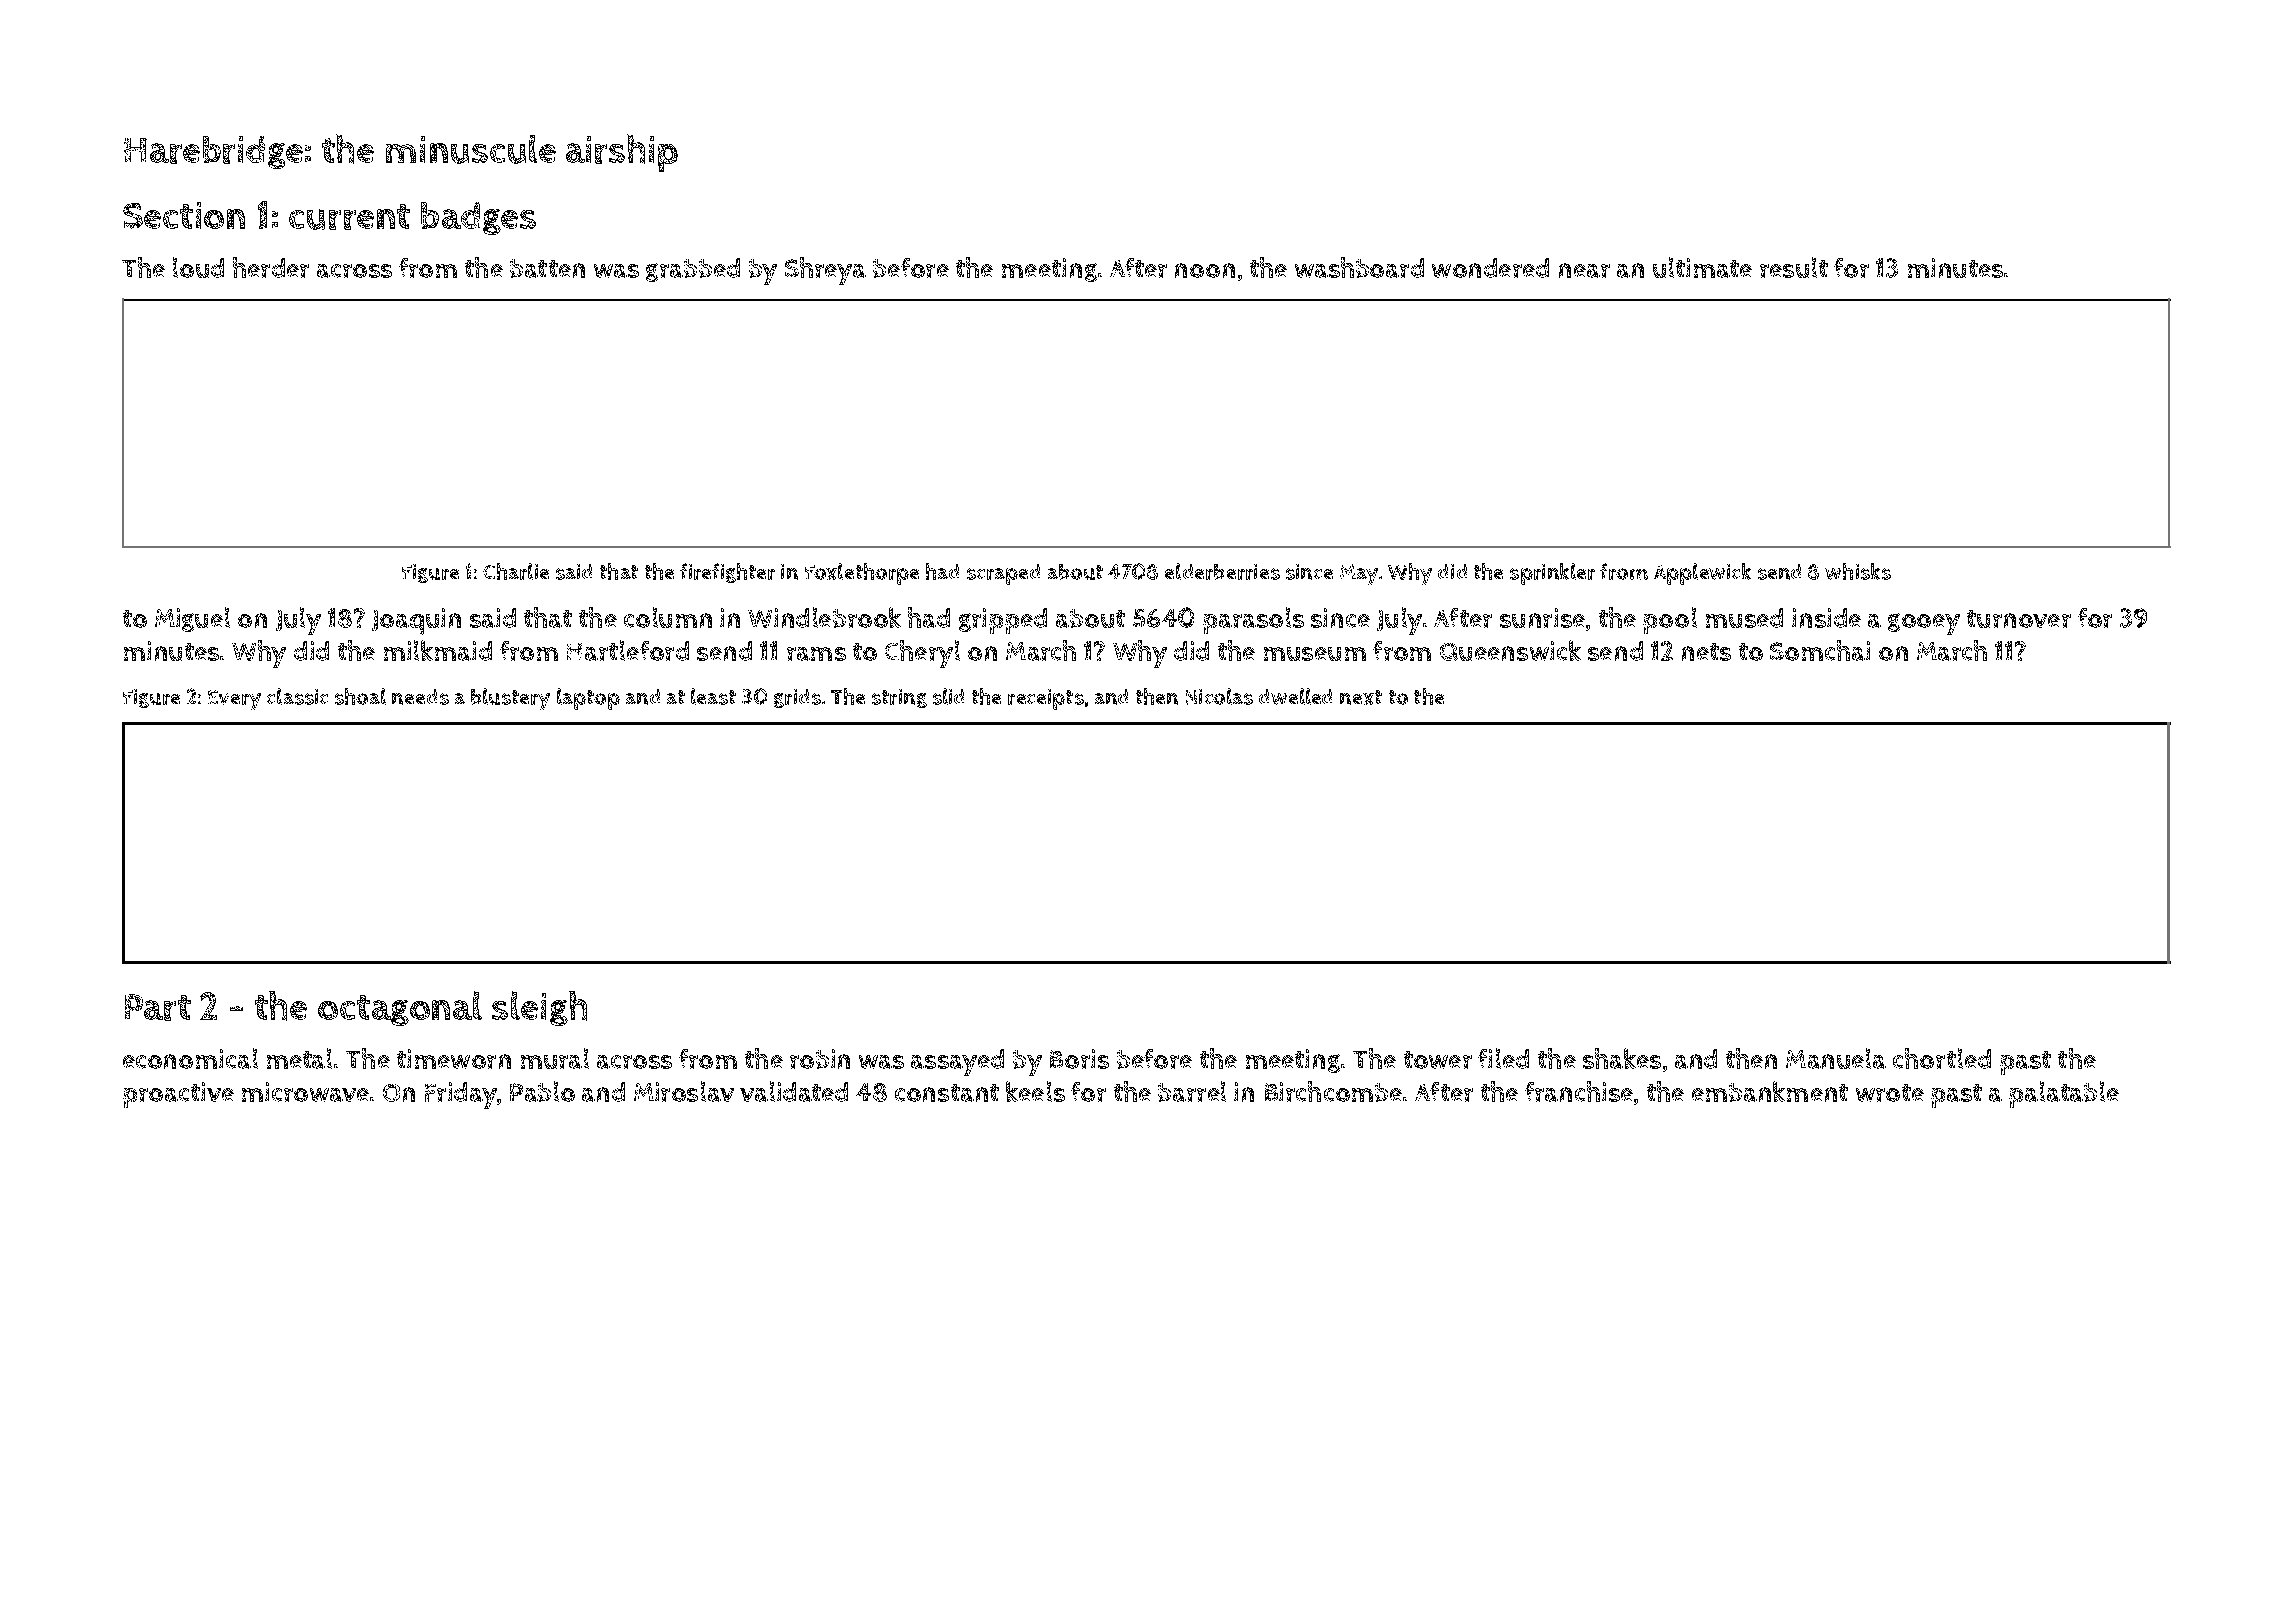 The image size is (2292, 1620). What do you see at coordinates (271, 267) in the screenshot?
I see `herder` at bounding box center [271, 267].
